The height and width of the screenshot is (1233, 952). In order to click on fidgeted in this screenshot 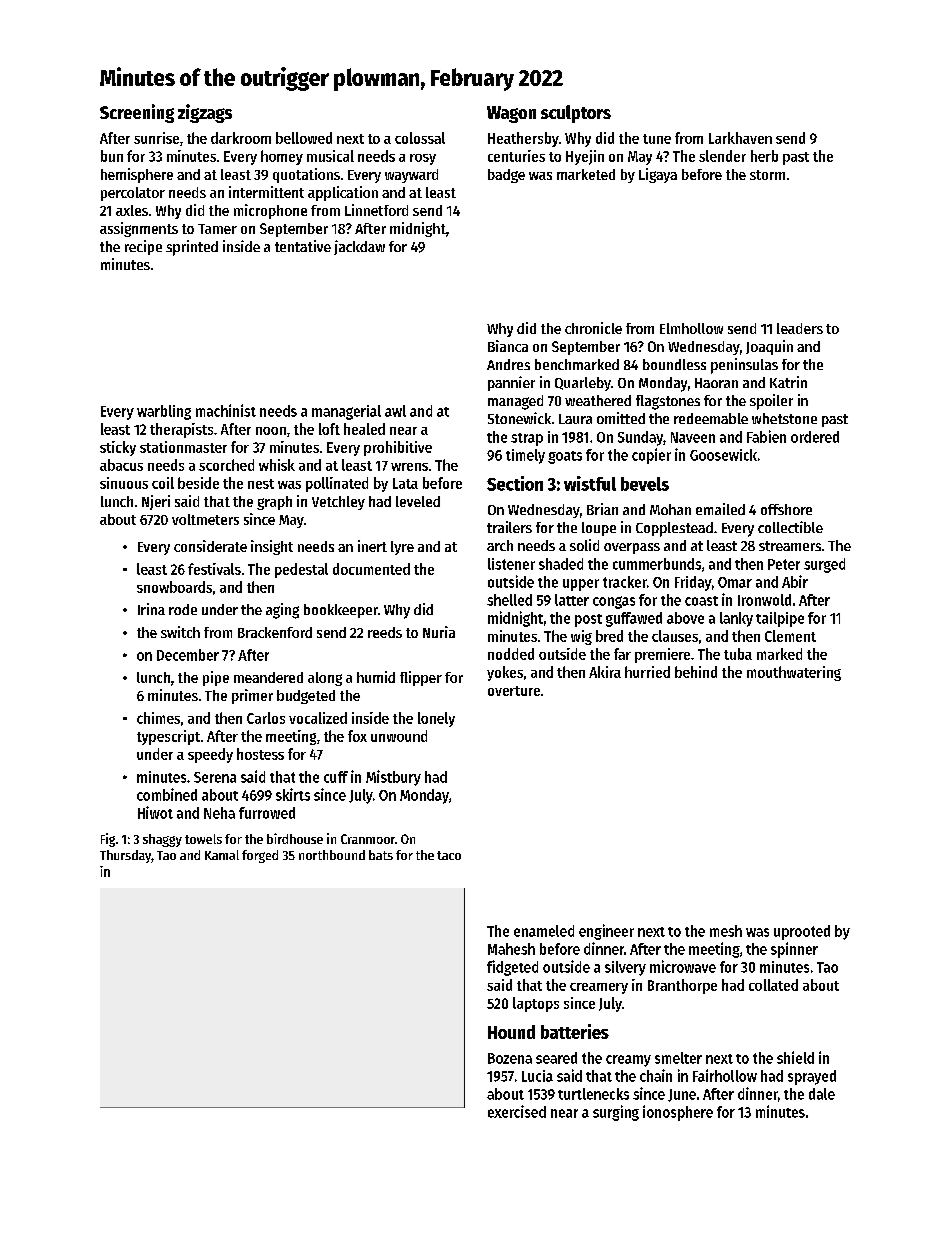, I will do `click(512, 968)`.
